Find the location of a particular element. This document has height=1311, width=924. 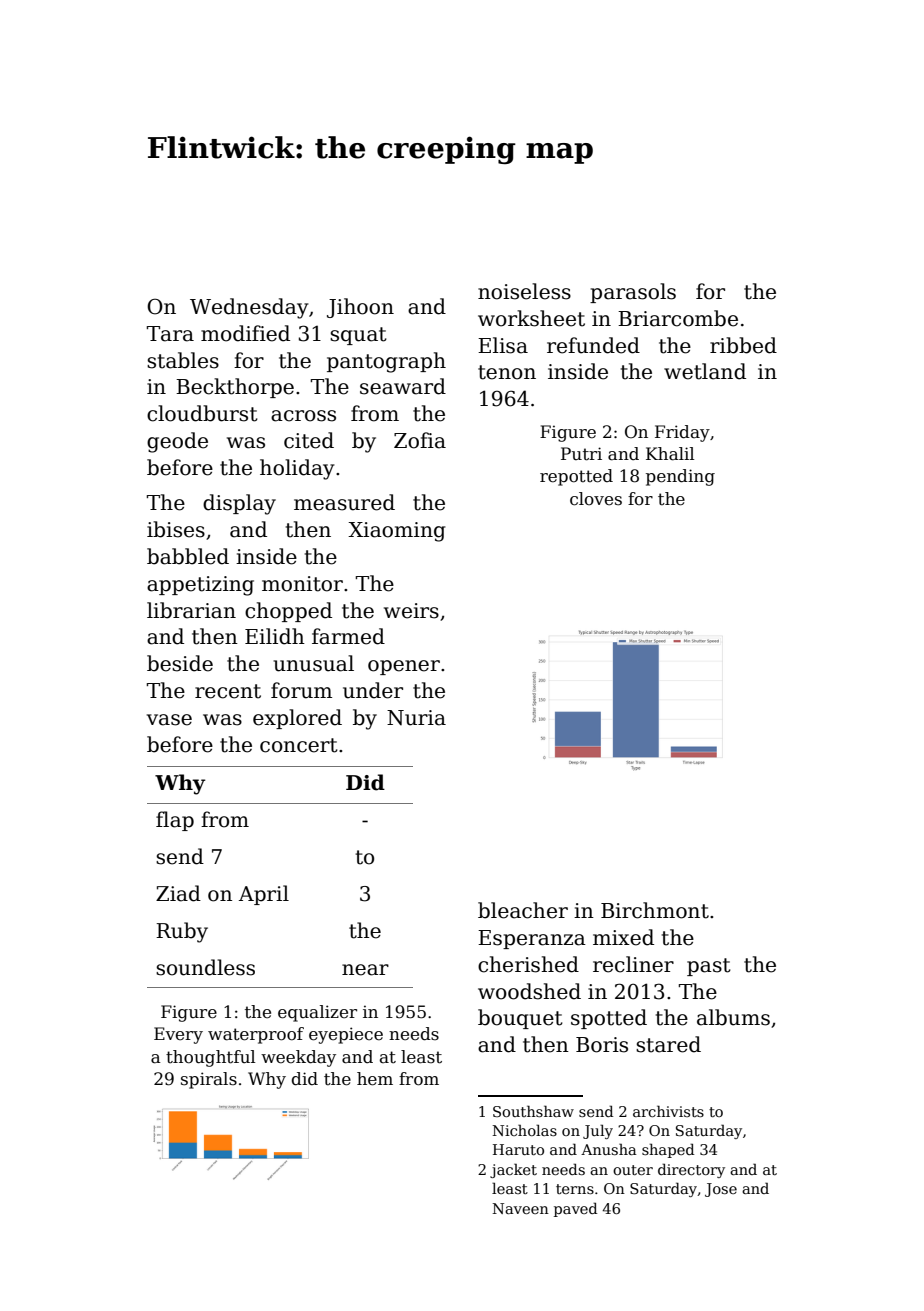

noiseless is located at coordinates (524, 291).
